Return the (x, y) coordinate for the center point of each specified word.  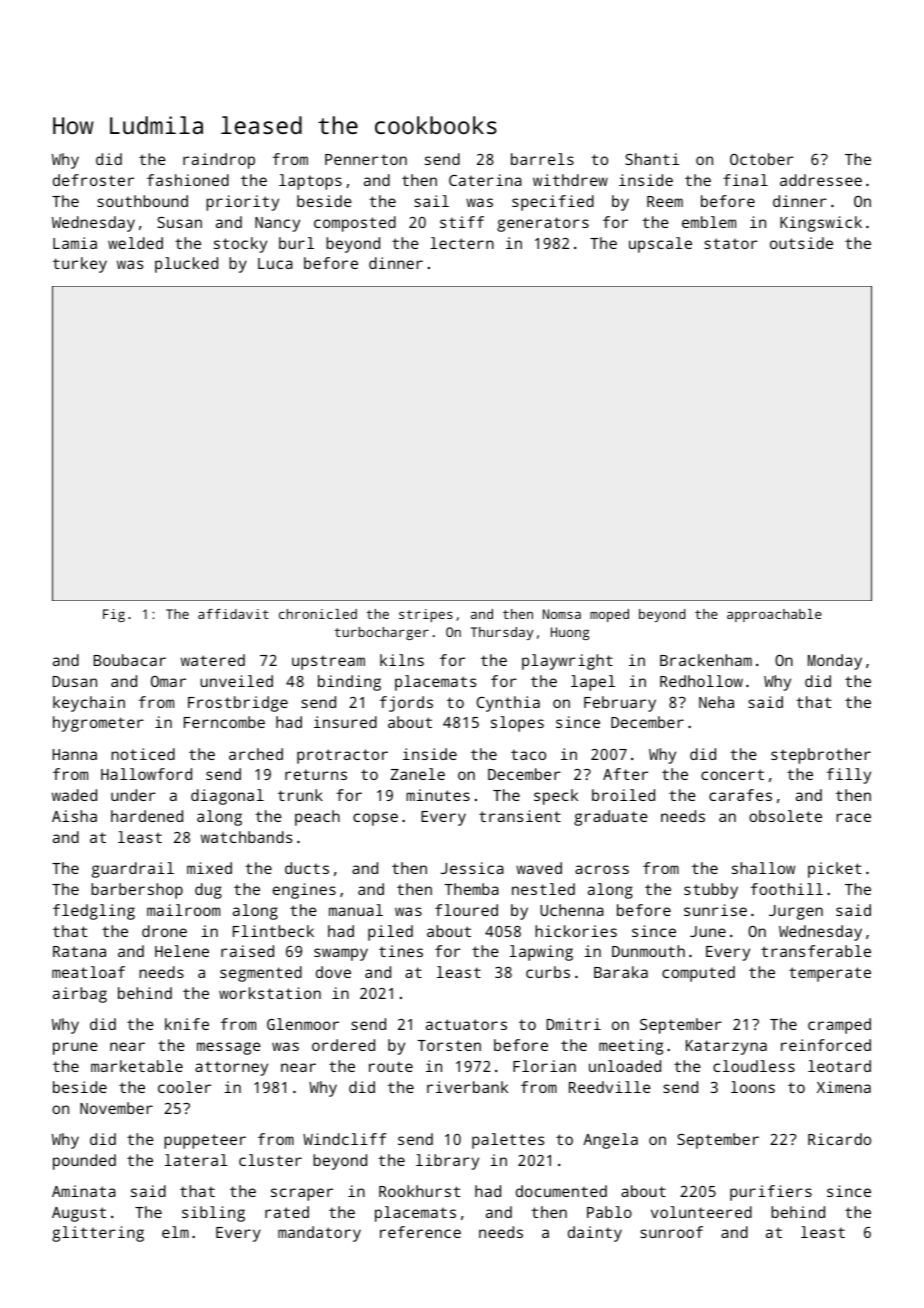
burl (296, 243)
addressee (821, 180)
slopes (517, 724)
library (447, 1162)
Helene (182, 951)
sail (431, 201)
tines (401, 951)
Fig (114, 615)
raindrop (219, 161)
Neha (716, 702)
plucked (186, 265)
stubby (711, 891)
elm (175, 1232)
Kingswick (821, 224)
